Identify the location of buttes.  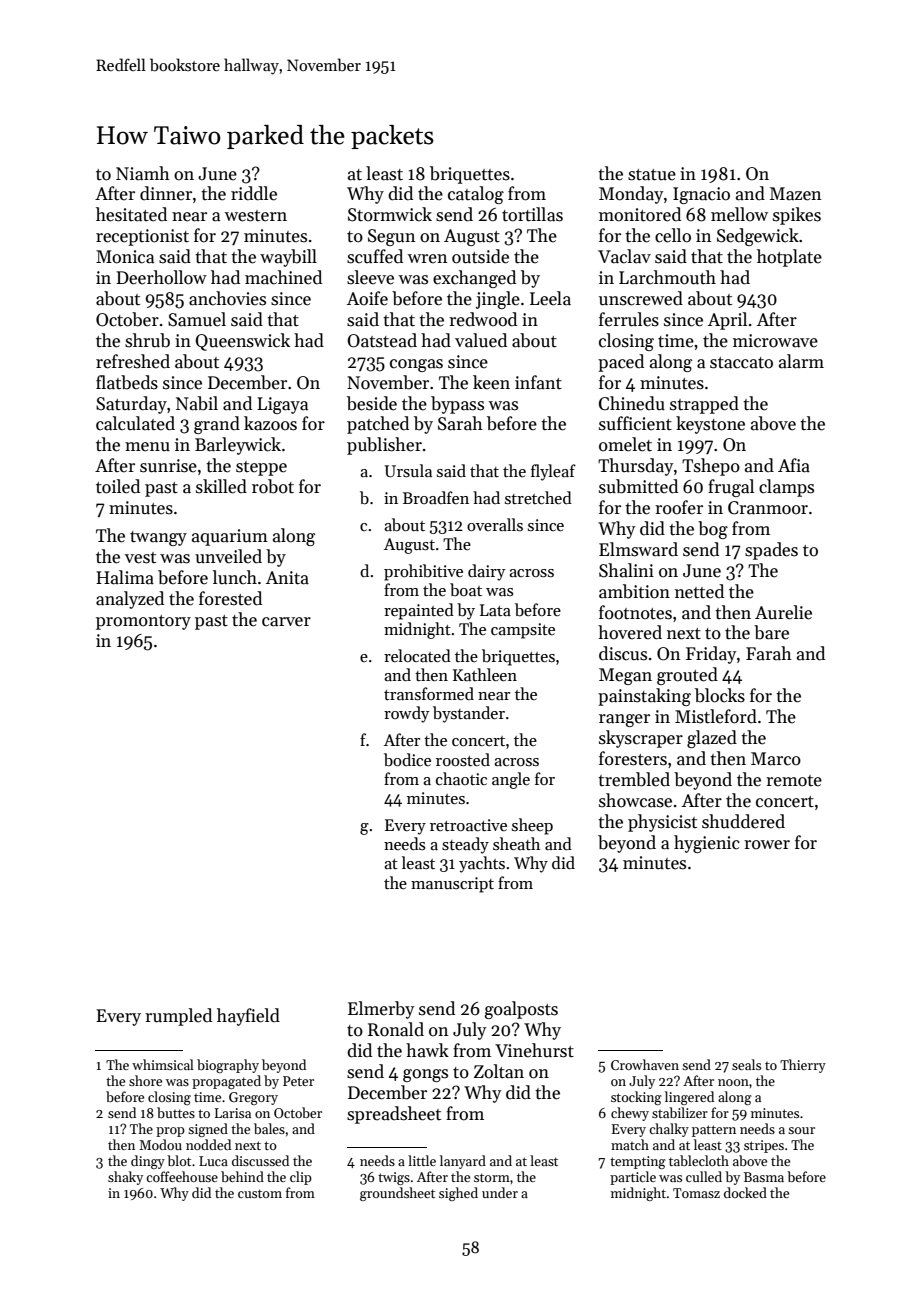
(176, 1112).
